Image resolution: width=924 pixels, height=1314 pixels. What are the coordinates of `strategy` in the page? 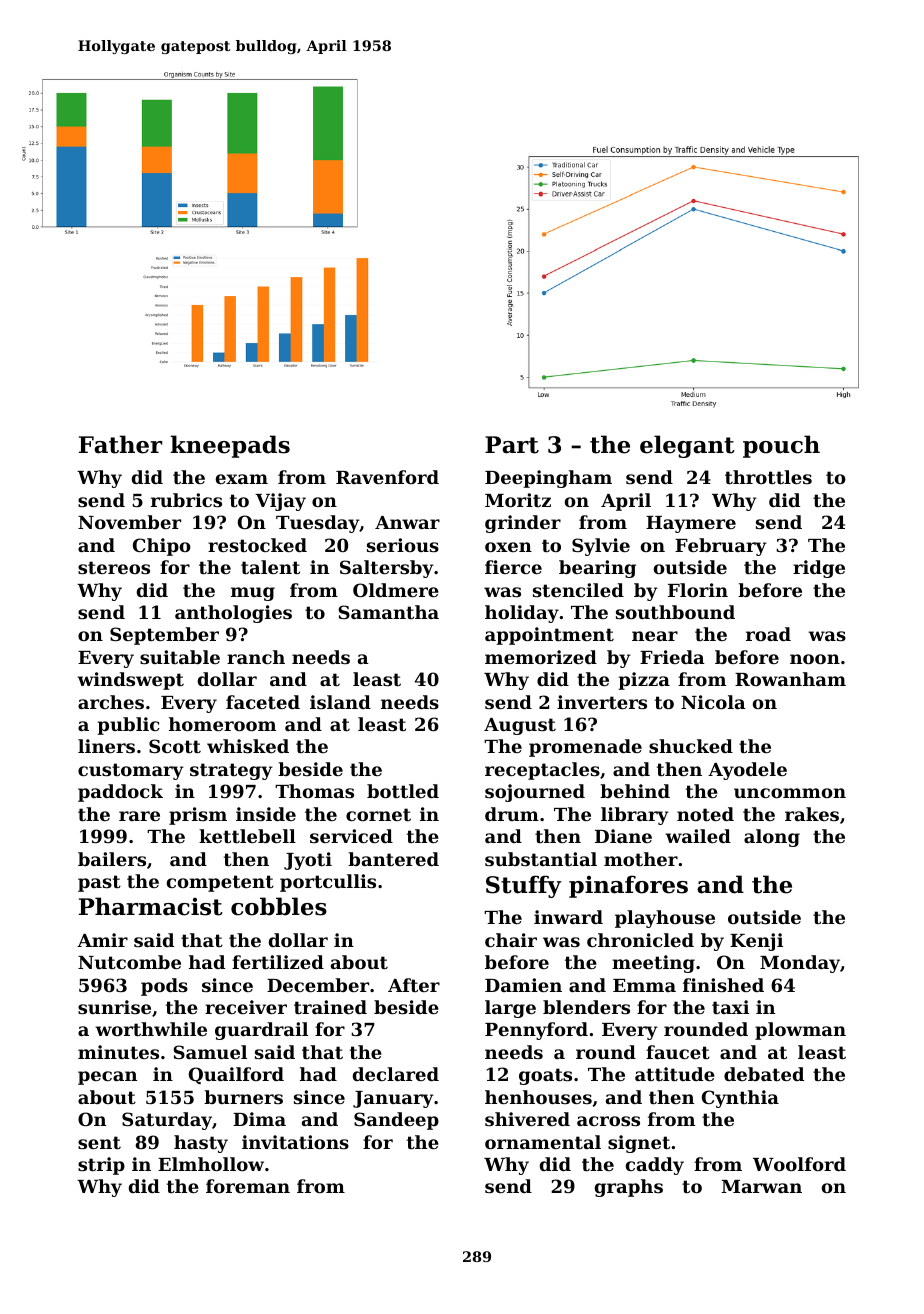 It's located at (231, 771).
